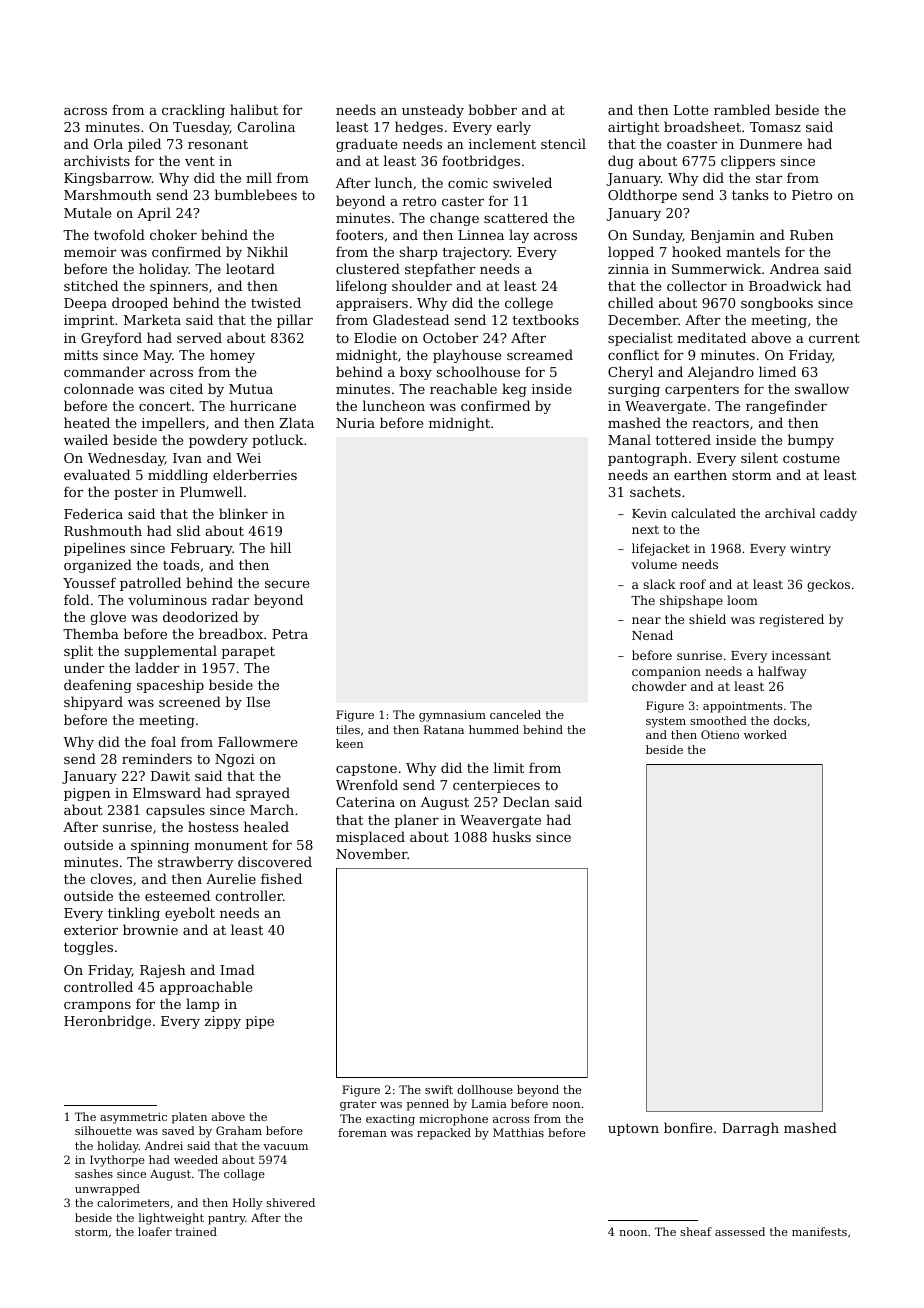 This page has height=1308, width=924. What do you see at coordinates (692, 144) in the page?
I see `coaster` at bounding box center [692, 144].
